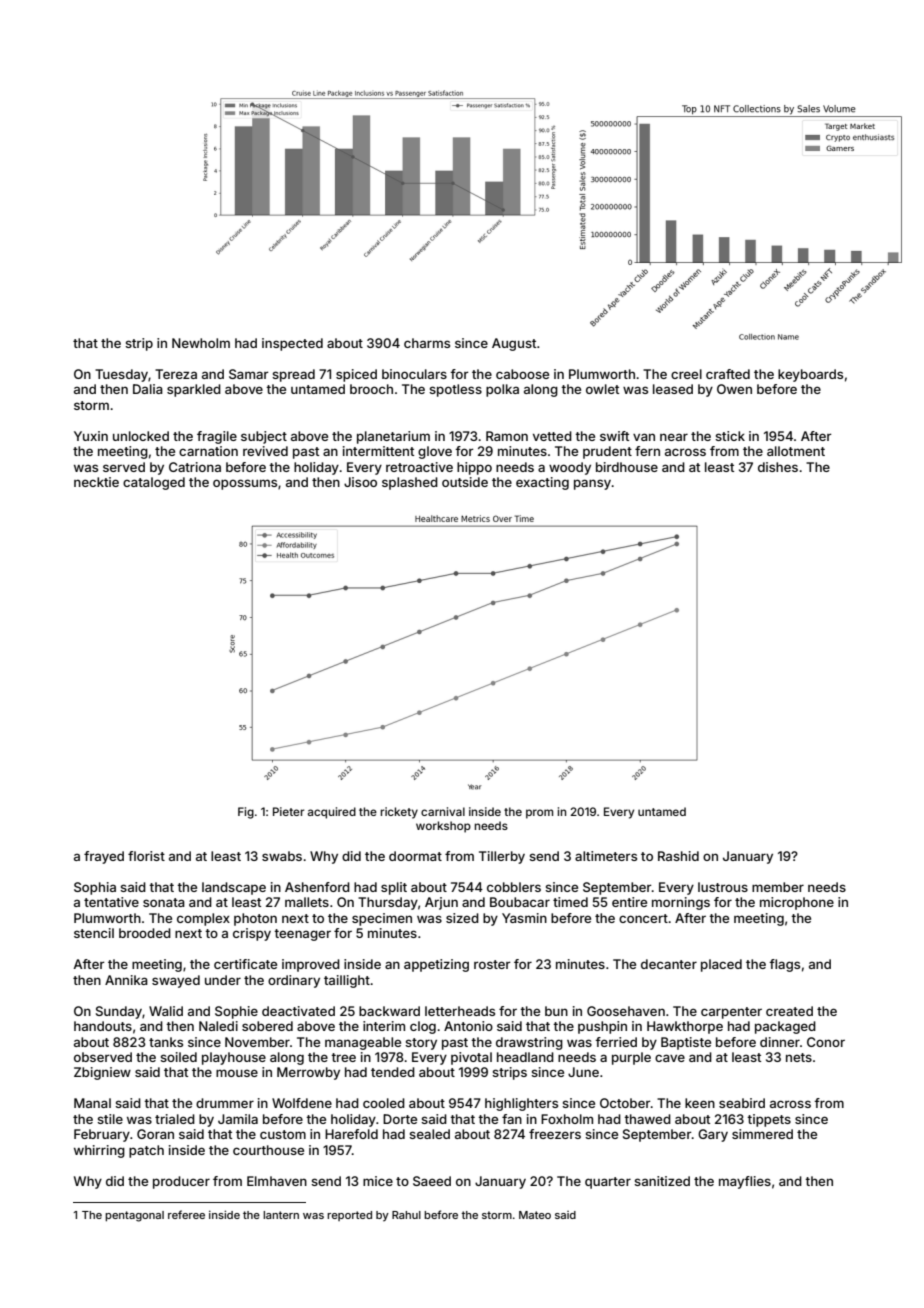 This document has width=924, height=1308. Describe the element at coordinates (201, 343) in the document. I see `Newholm` at that location.
